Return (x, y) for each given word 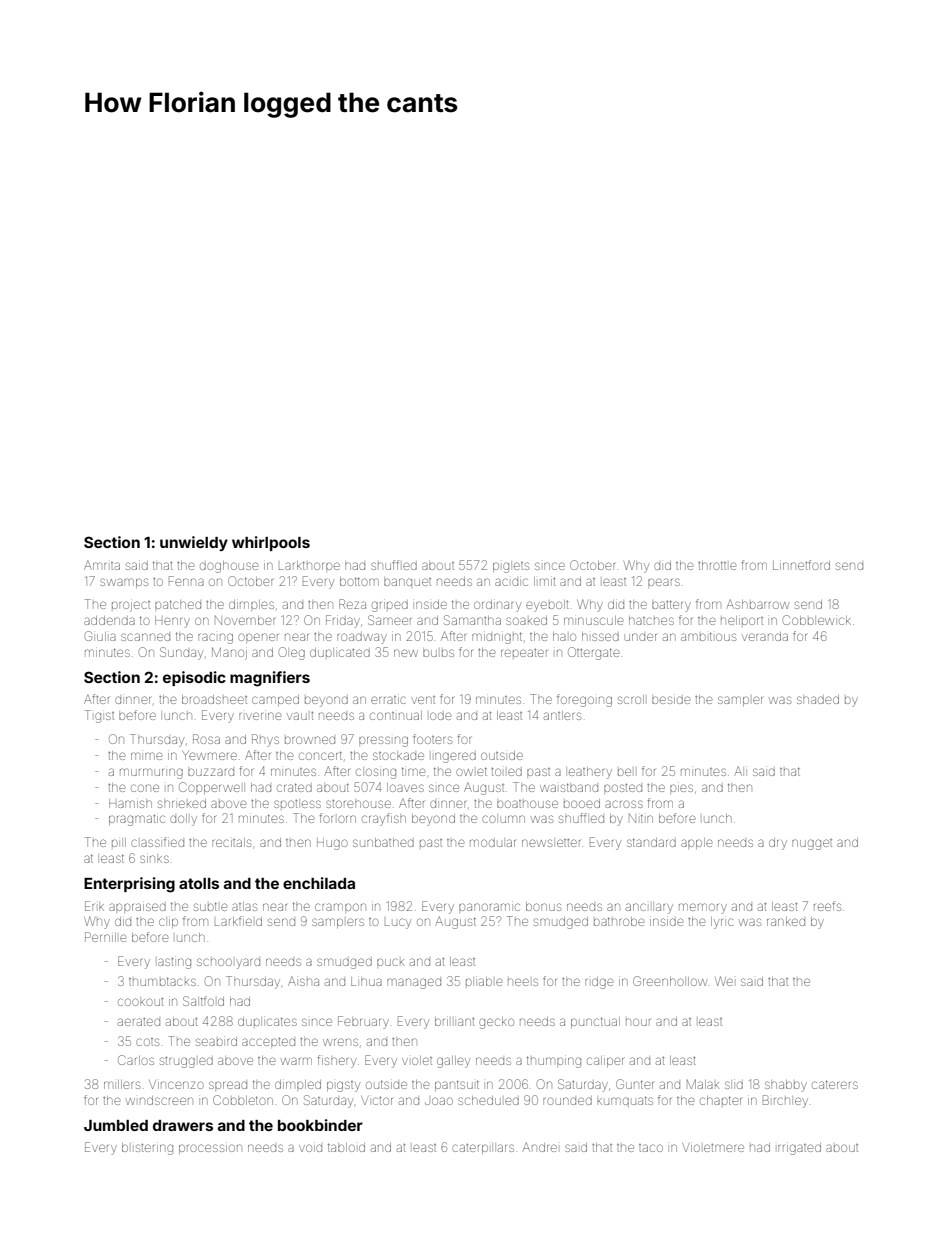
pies (681, 788)
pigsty (343, 1086)
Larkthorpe (309, 565)
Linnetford (801, 565)
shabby (786, 1086)
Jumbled (116, 1125)
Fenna (186, 581)
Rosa (206, 739)
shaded (818, 699)
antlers (562, 715)
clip (168, 923)
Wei (724, 981)
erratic (388, 700)
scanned (145, 637)
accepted (268, 1042)
